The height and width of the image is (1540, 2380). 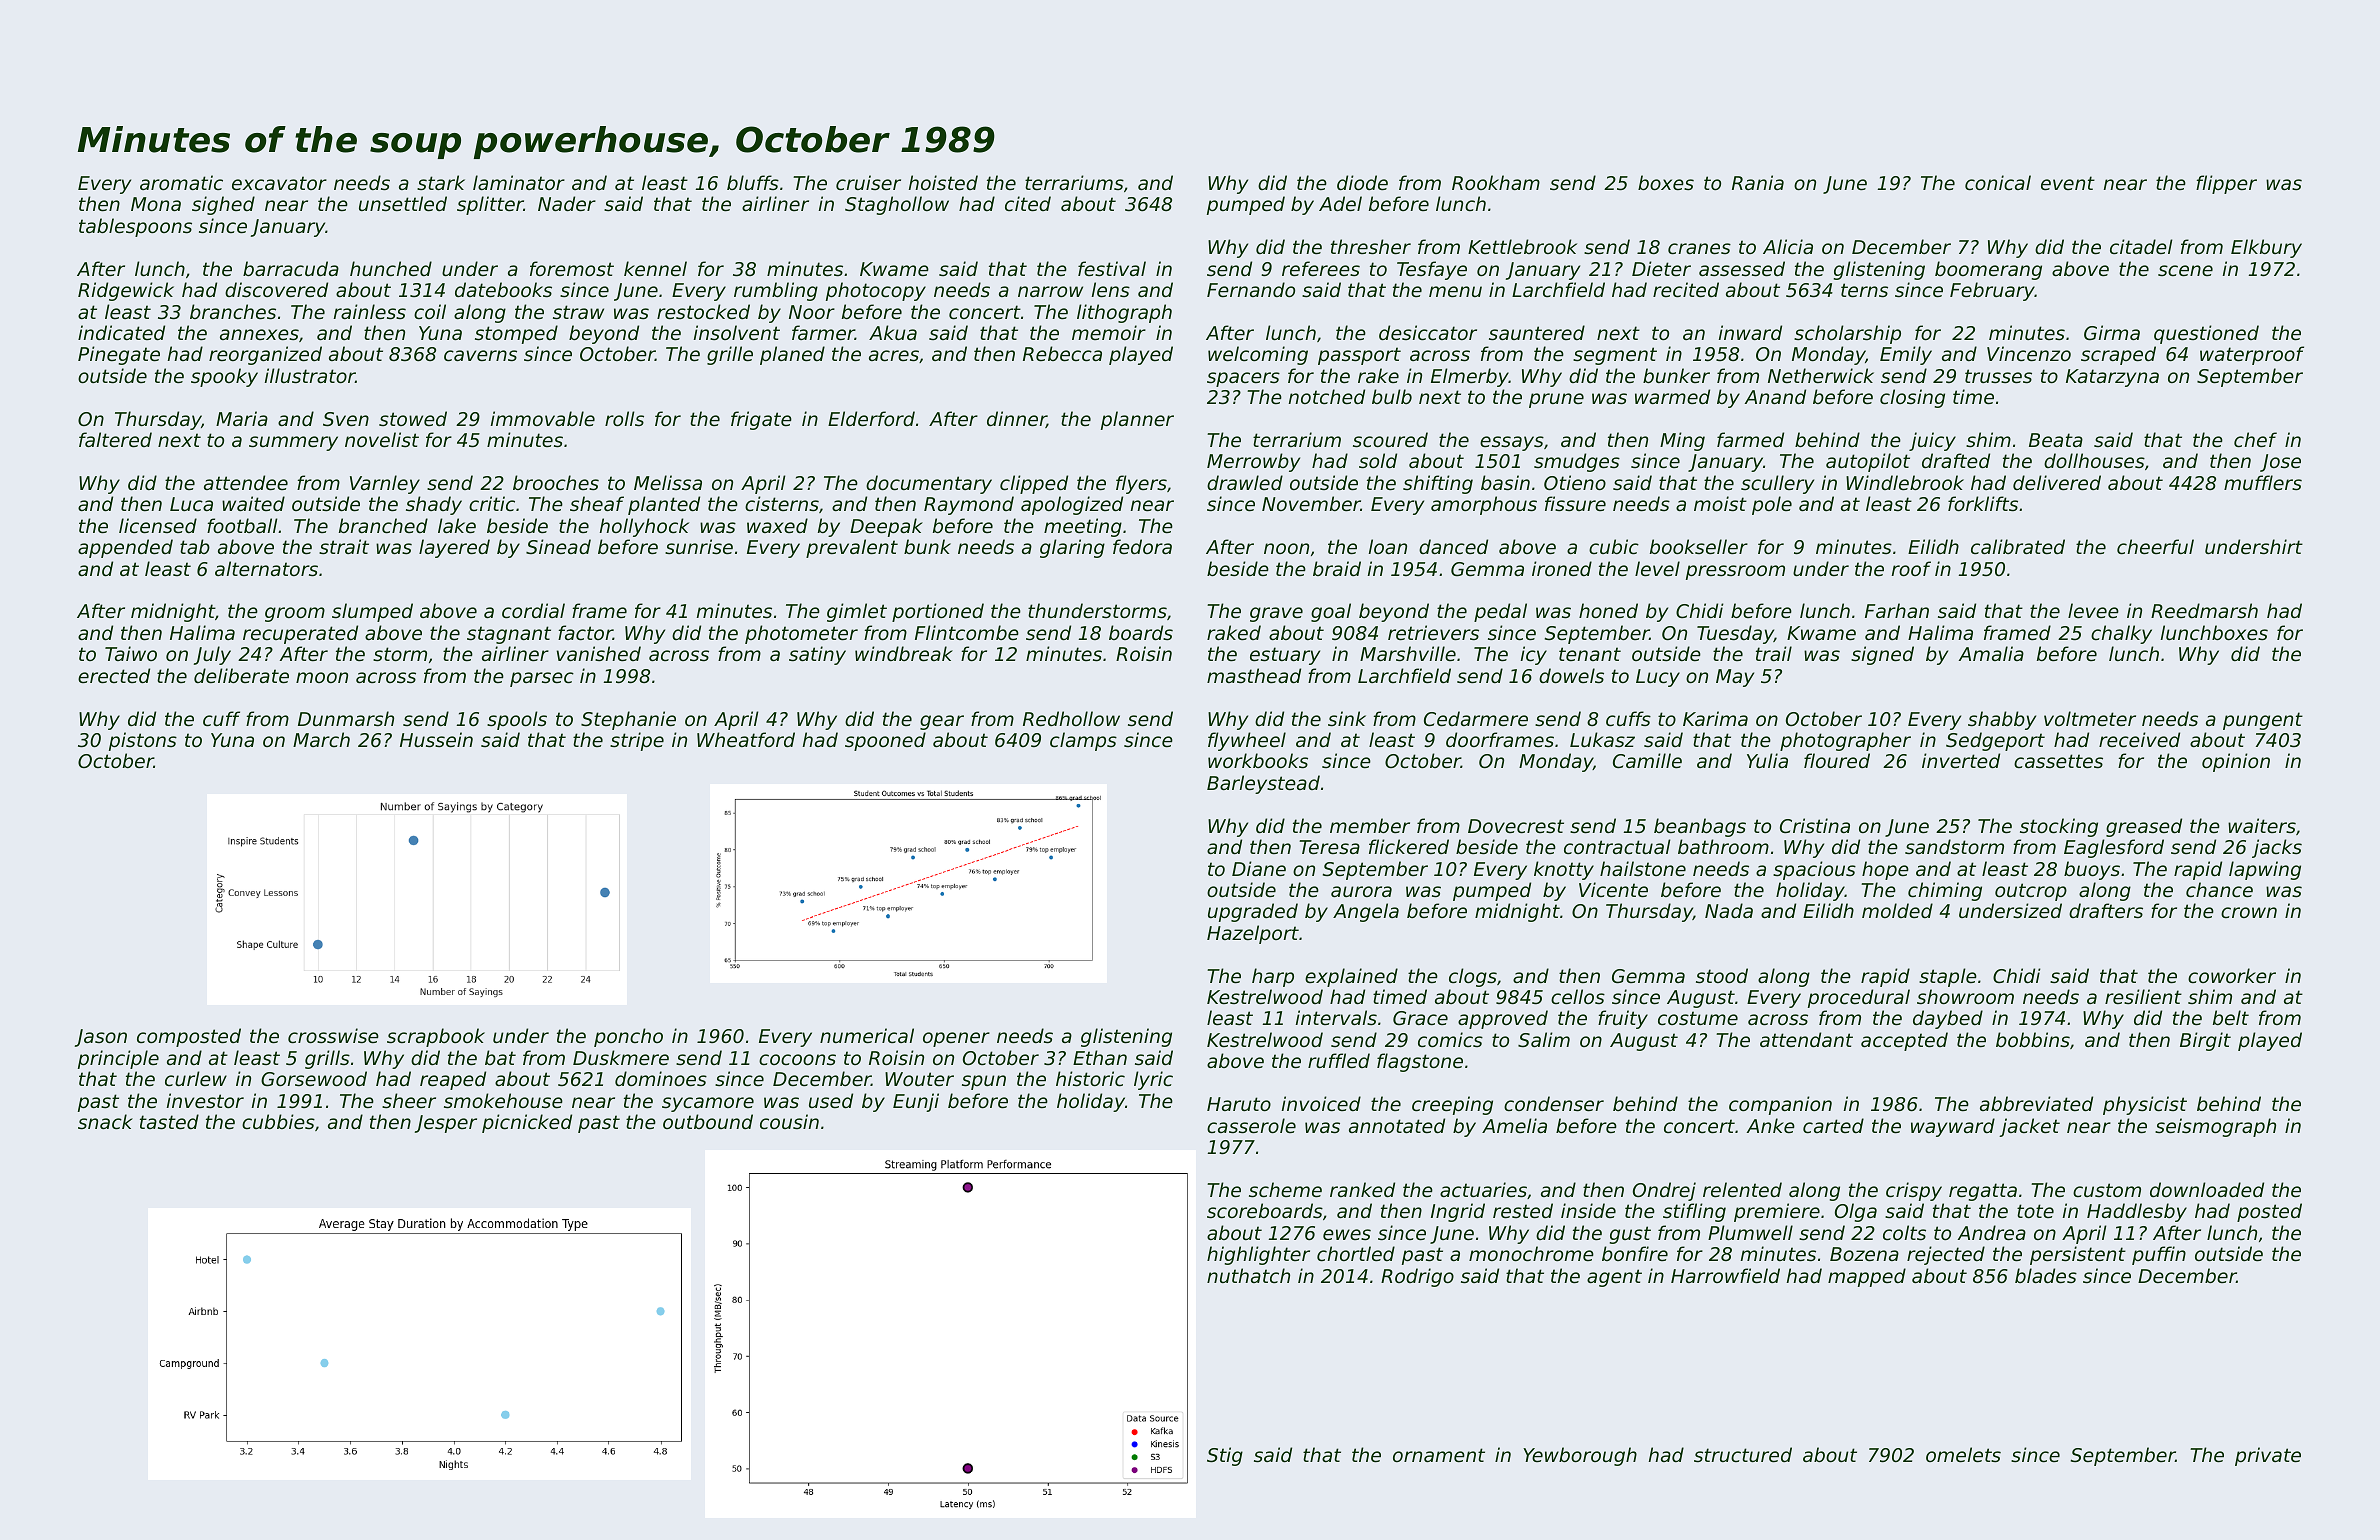 I want to click on grave, so click(x=1276, y=614).
